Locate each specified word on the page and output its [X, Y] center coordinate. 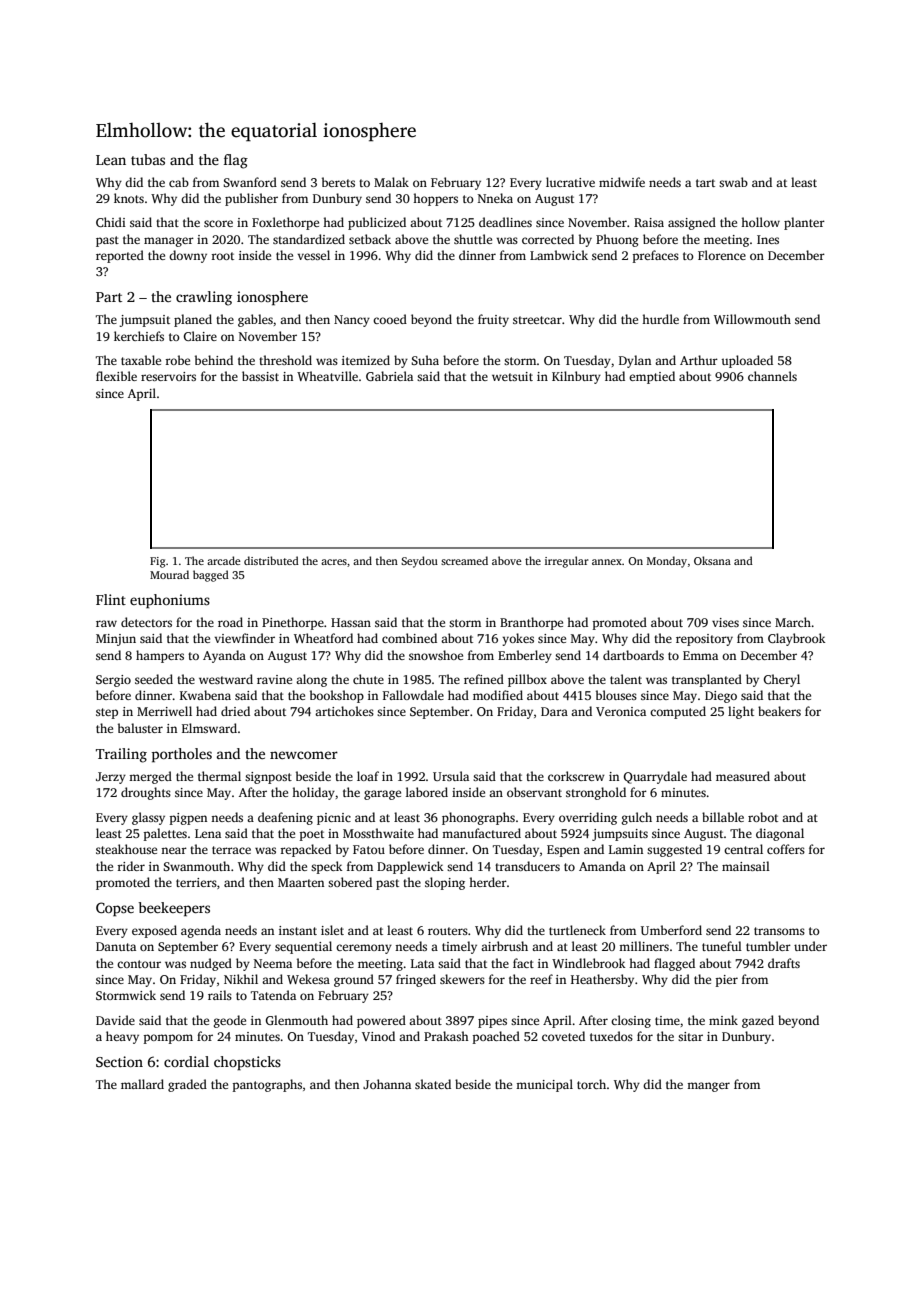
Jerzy [111, 778]
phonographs [478, 818]
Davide [115, 1020]
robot [763, 817]
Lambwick [559, 255]
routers [448, 931]
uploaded [747, 361]
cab [179, 182]
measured [743, 776]
